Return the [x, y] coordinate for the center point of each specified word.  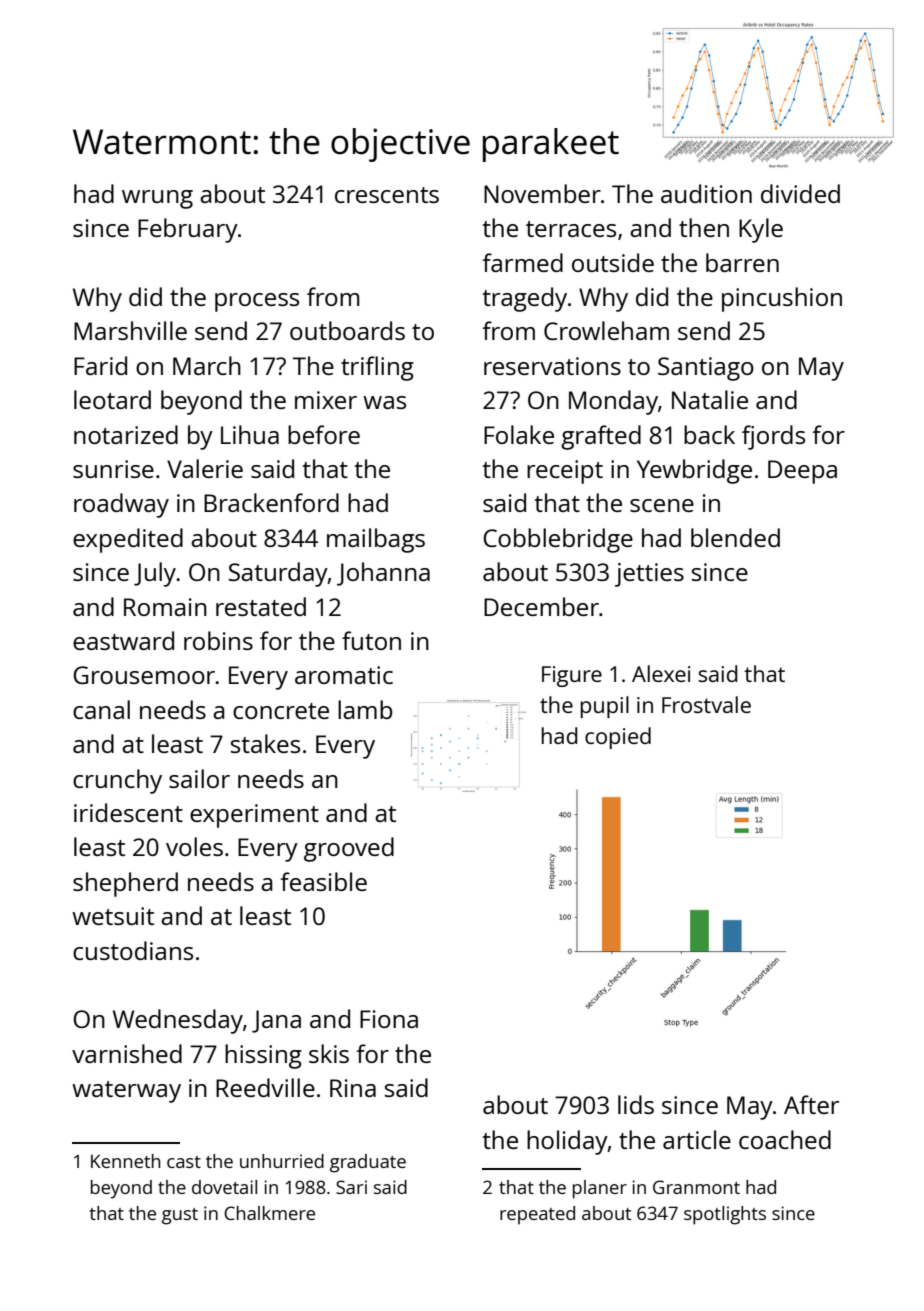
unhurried [282, 1161]
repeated [537, 1215]
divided [800, 193]
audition [706, 193]
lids [636, 1104]
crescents [387, 195]
